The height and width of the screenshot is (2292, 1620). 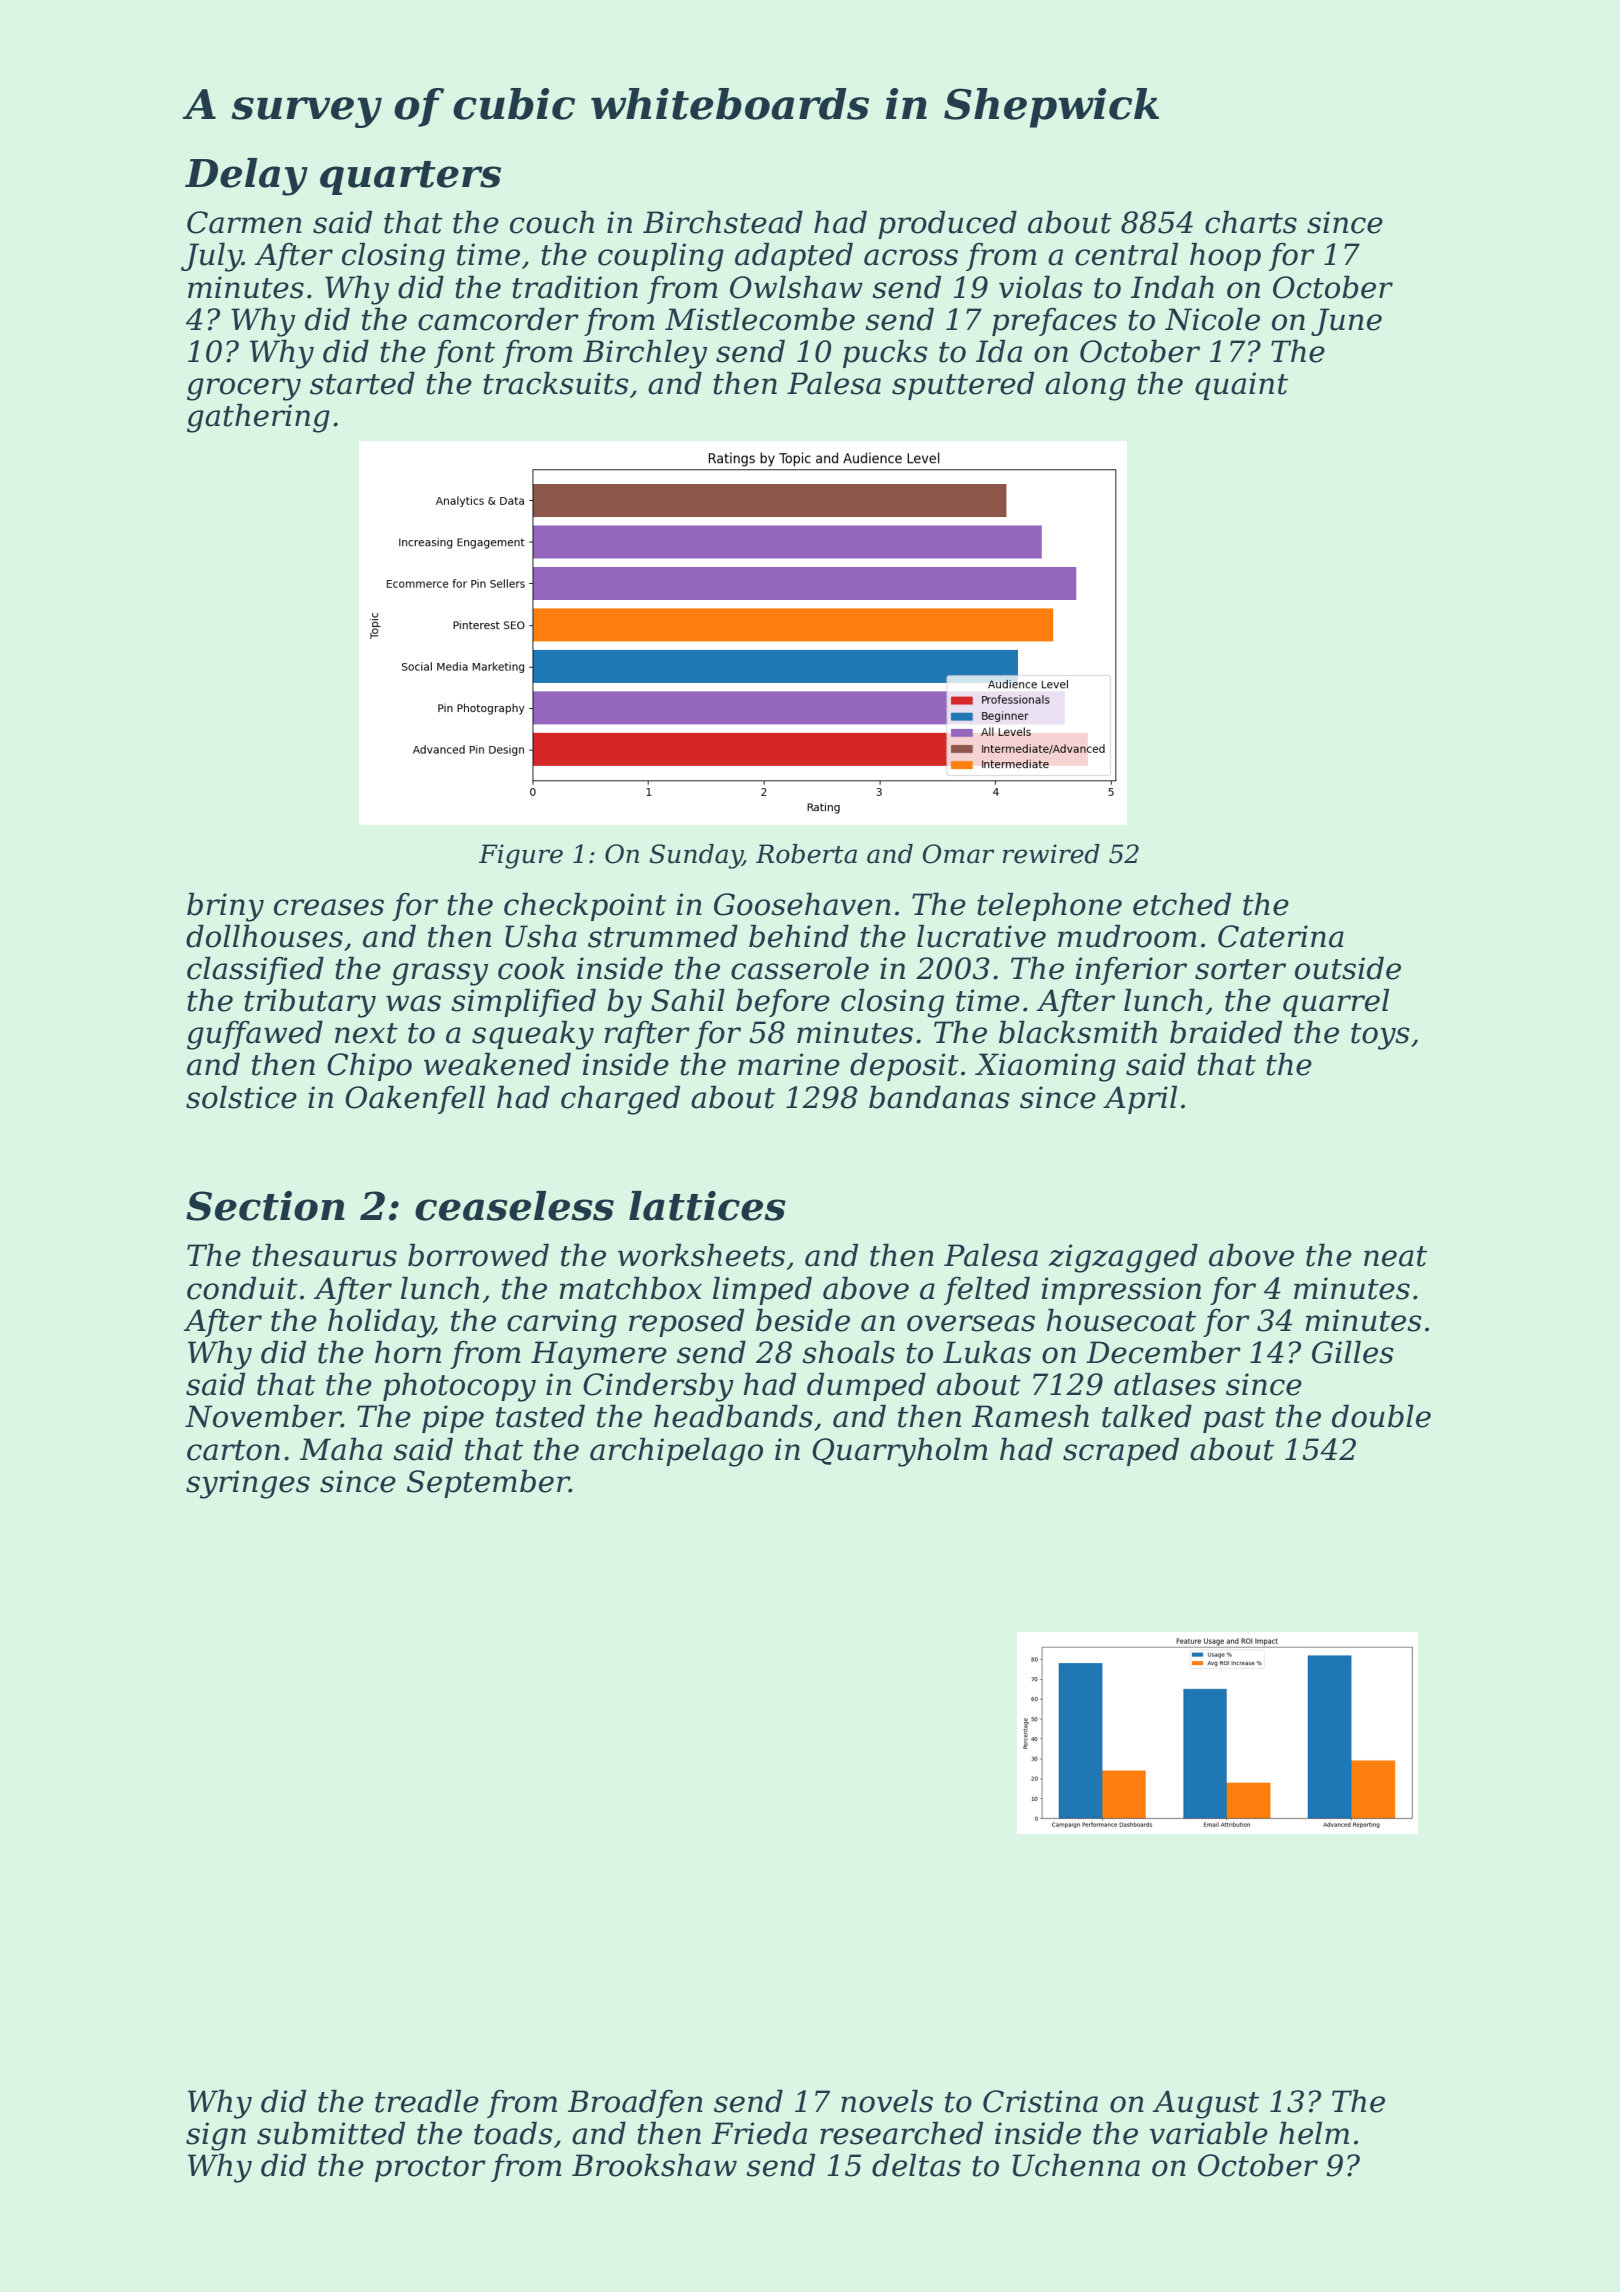 What do you see at coordinates (410, 178) in the screenshot?
I see `quarters` at bounding box center [410, 178].
